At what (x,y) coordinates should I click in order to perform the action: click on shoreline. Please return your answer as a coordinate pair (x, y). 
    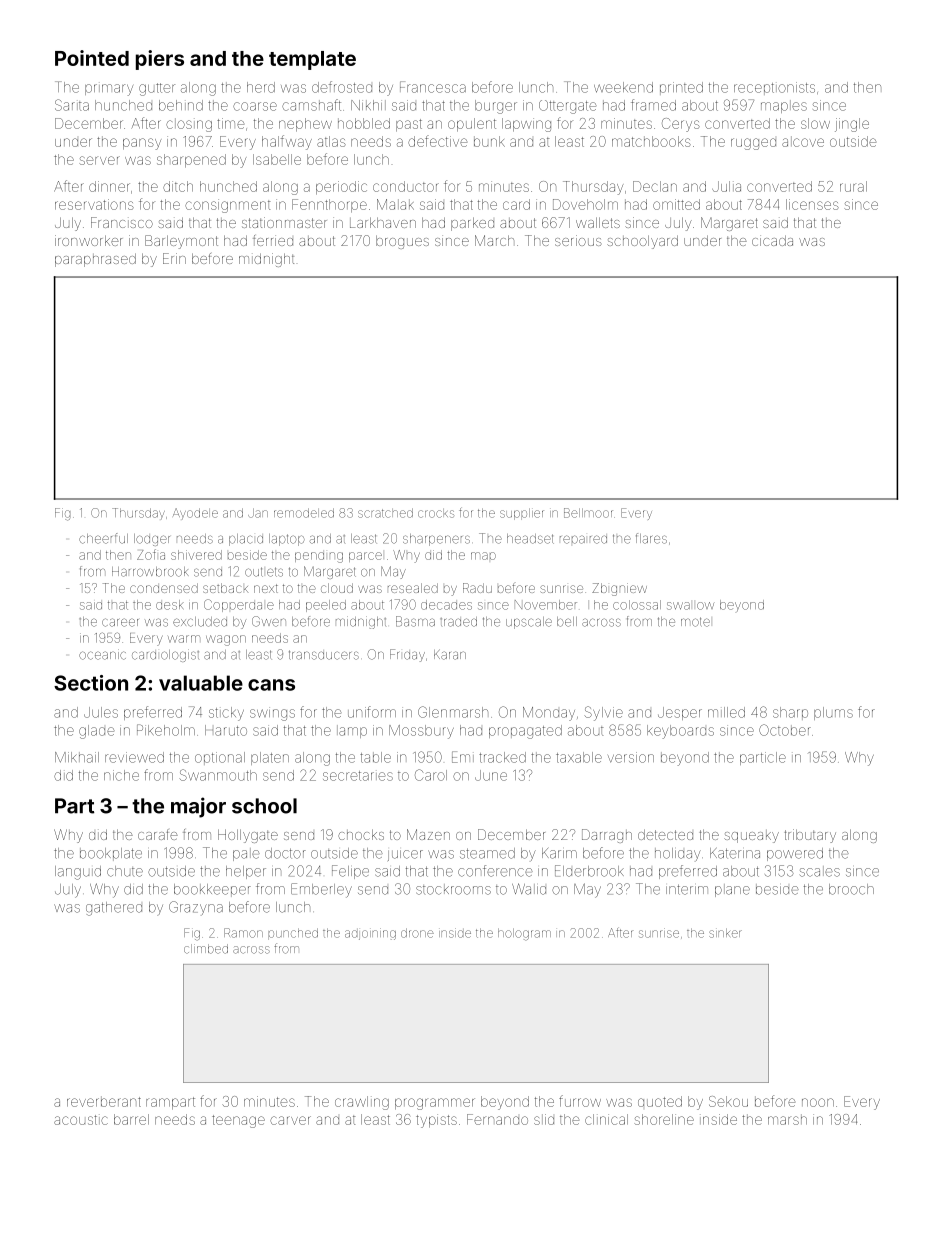
    Looking at the image, I should click on (664, 1119).
